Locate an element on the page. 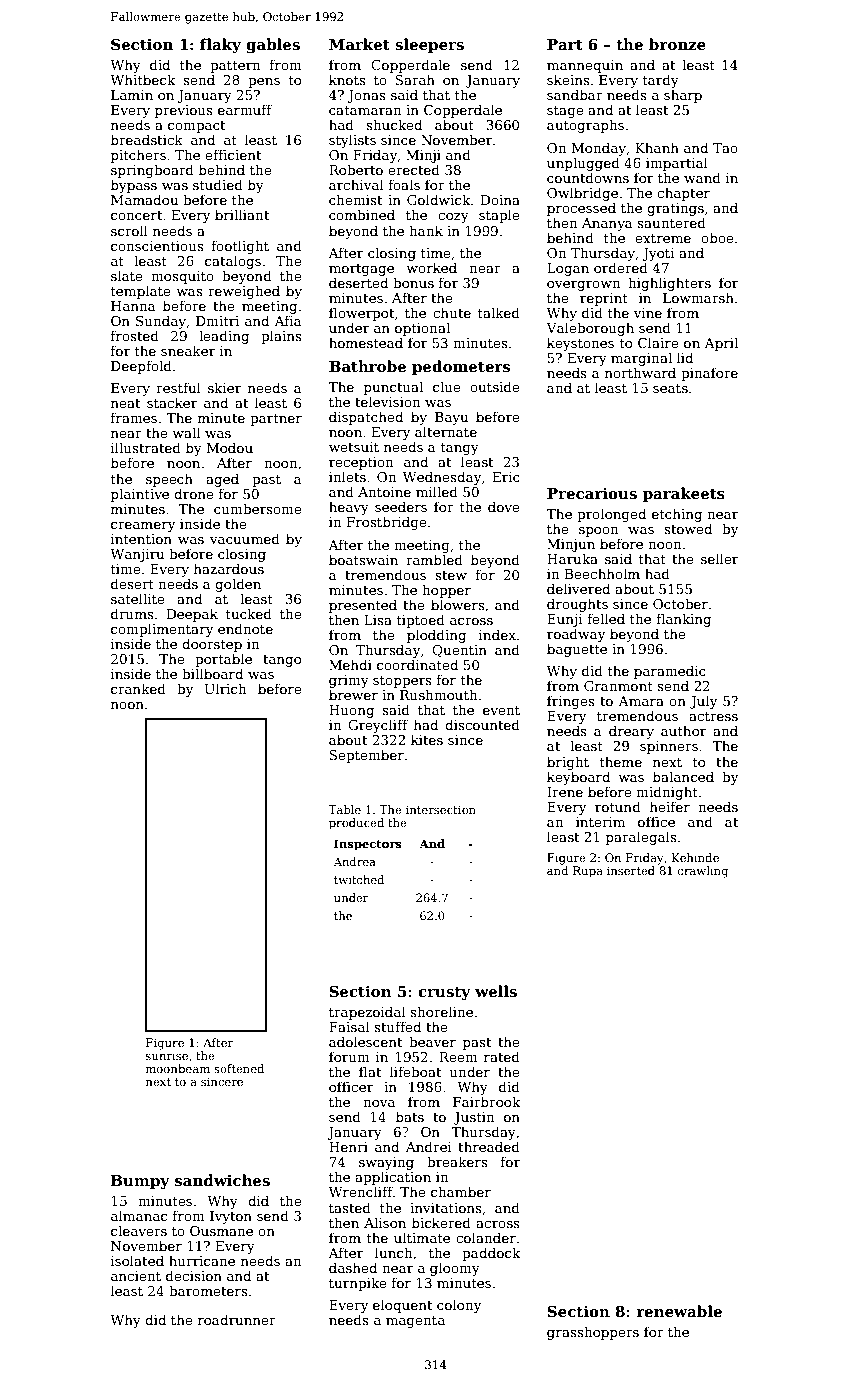  Lowmarsh is located at coordinates (698, 297).
